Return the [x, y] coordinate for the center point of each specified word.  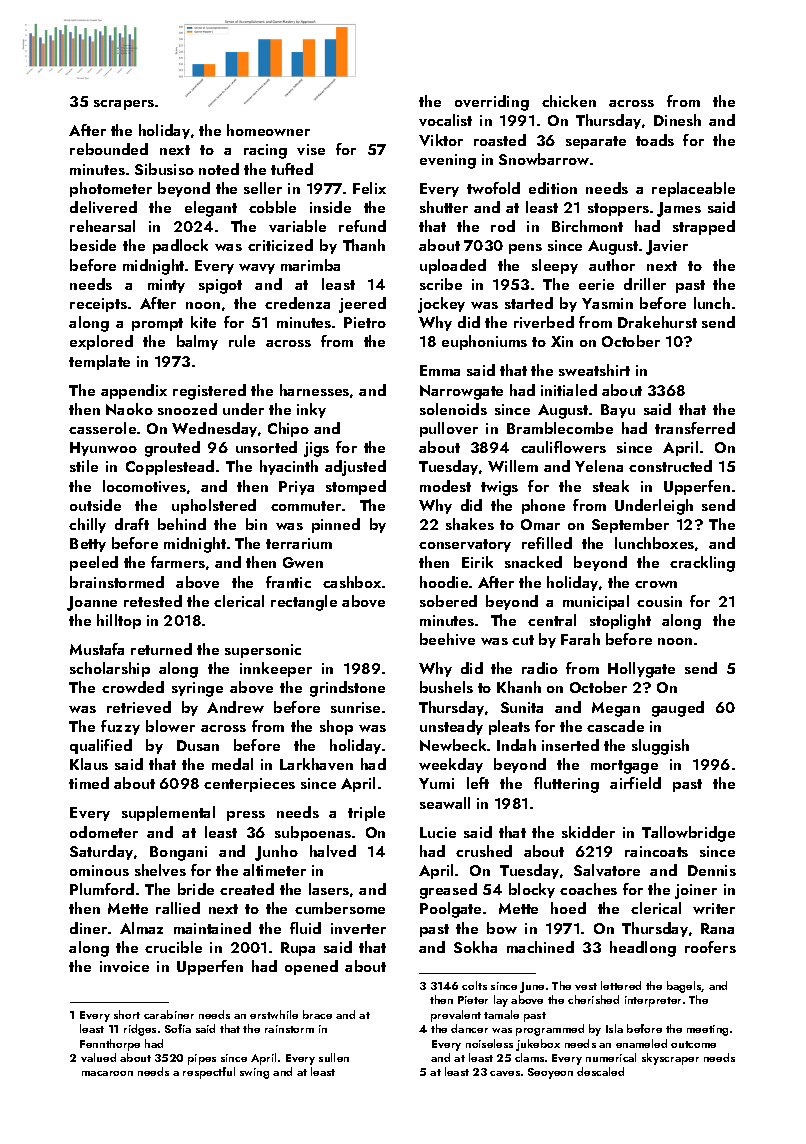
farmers [178, 562]
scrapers [124, 105]
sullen [334, 1057]
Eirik [477, 562]
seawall [445, 803]
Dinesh [677, 120]
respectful [209, 1073]
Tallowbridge [688, 834]
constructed [670, 466]
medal [232, 764]
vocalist [445, 120]
